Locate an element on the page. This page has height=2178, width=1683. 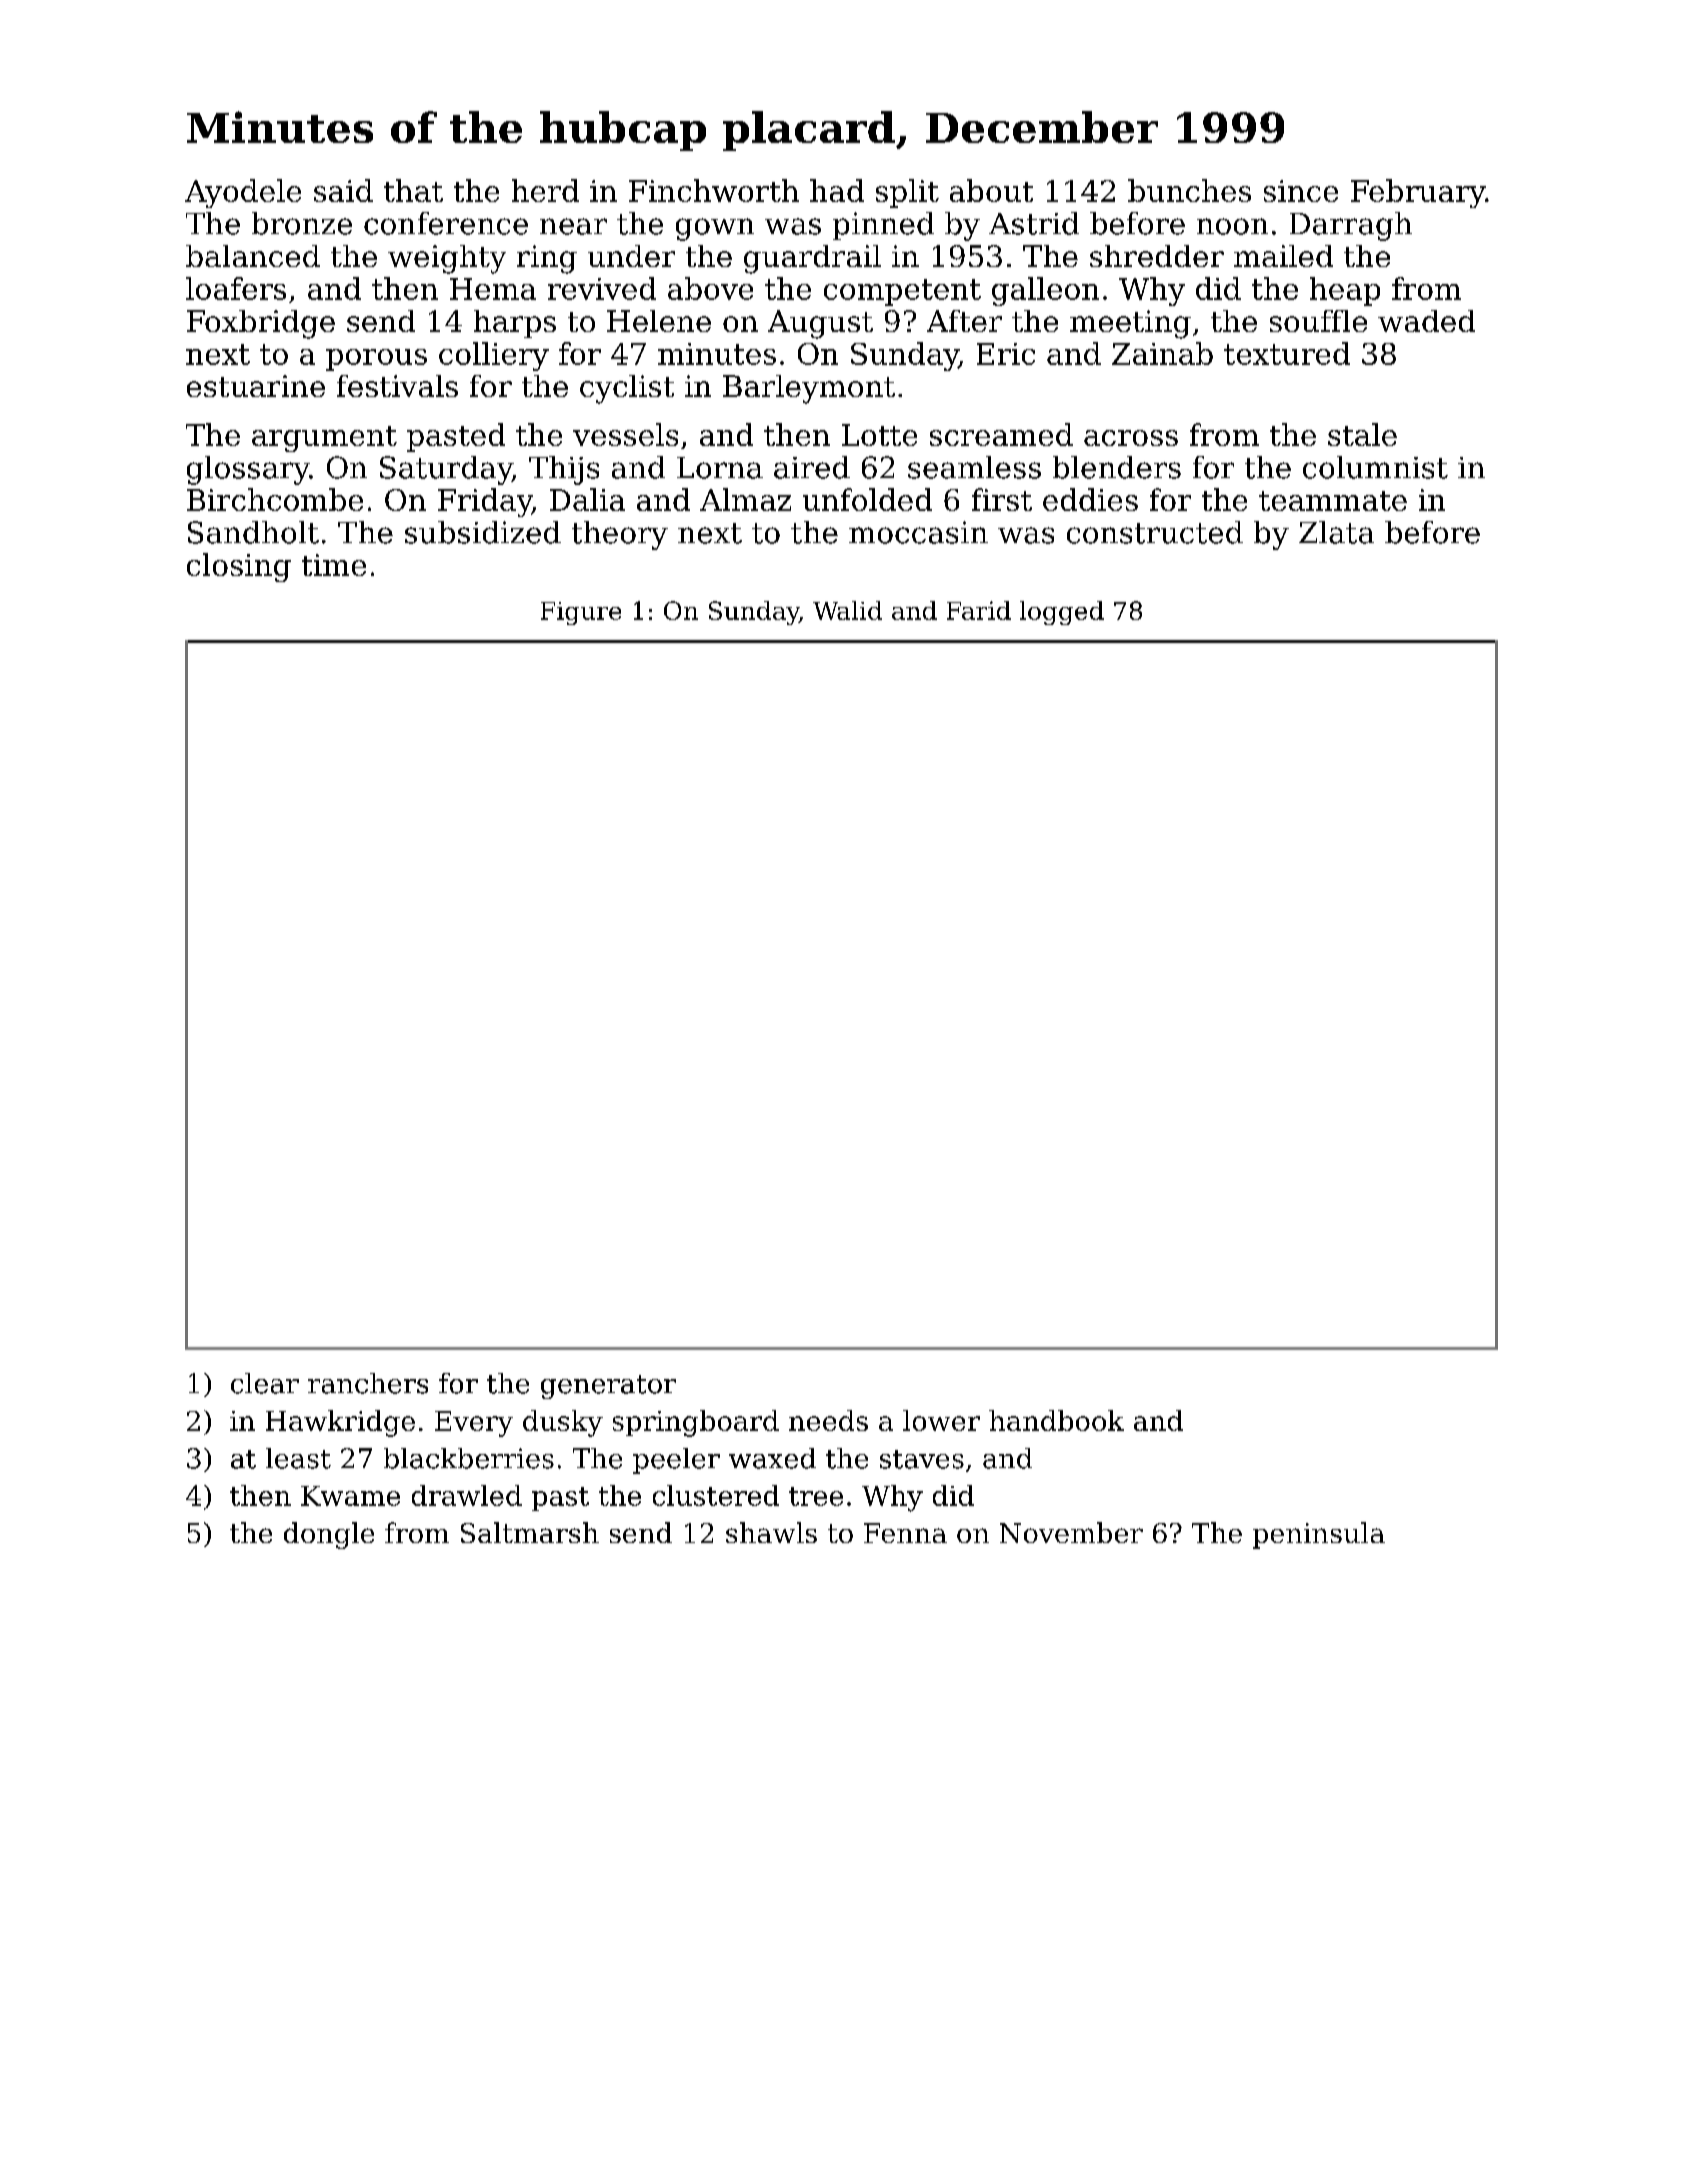
pinned is located at coordinates (883, 226).
